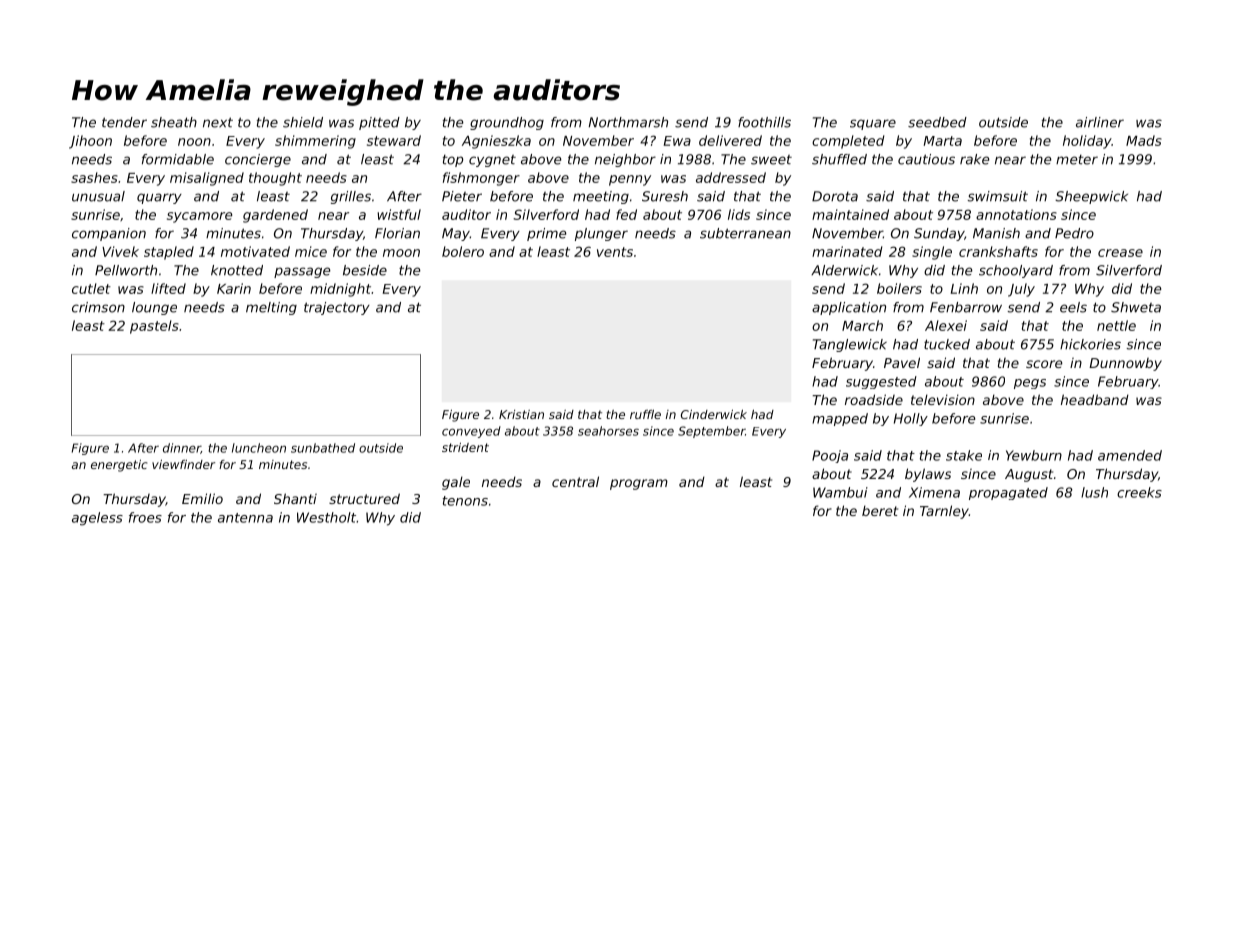 This screenshot has height=952, width=1233. What do you see at coordinates (303, 122) in the screenshot?
I see `shield` at bounding box center [303, 122].
